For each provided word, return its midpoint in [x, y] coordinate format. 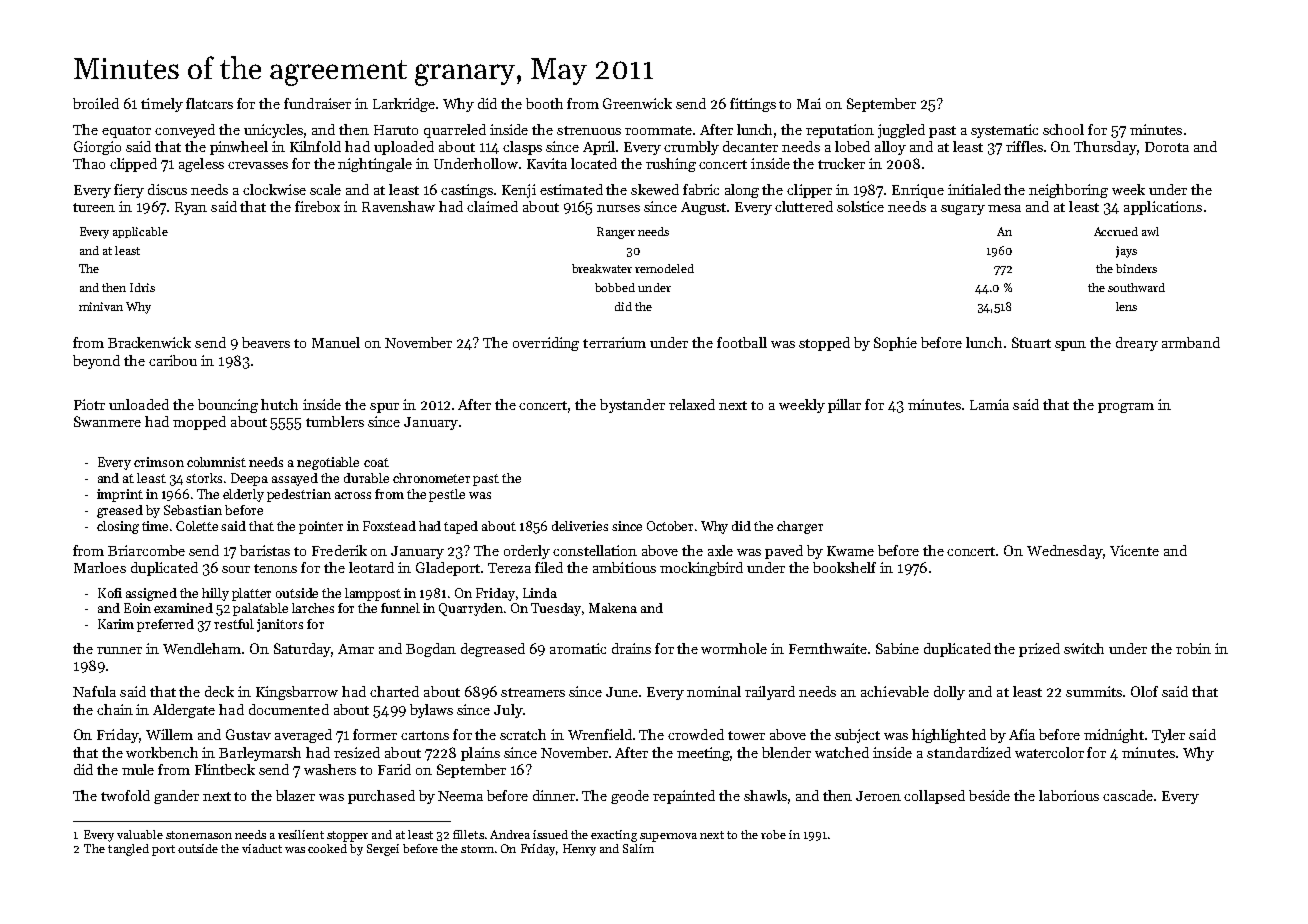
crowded [696, 734]
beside [989, 795]
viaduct [262, 848]
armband [1191, 342]
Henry [579, 850]
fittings [753, 105]
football [742, 342]
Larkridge [404, 105]
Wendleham [202, 648]
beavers [266, 342]
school [1063, 129]
